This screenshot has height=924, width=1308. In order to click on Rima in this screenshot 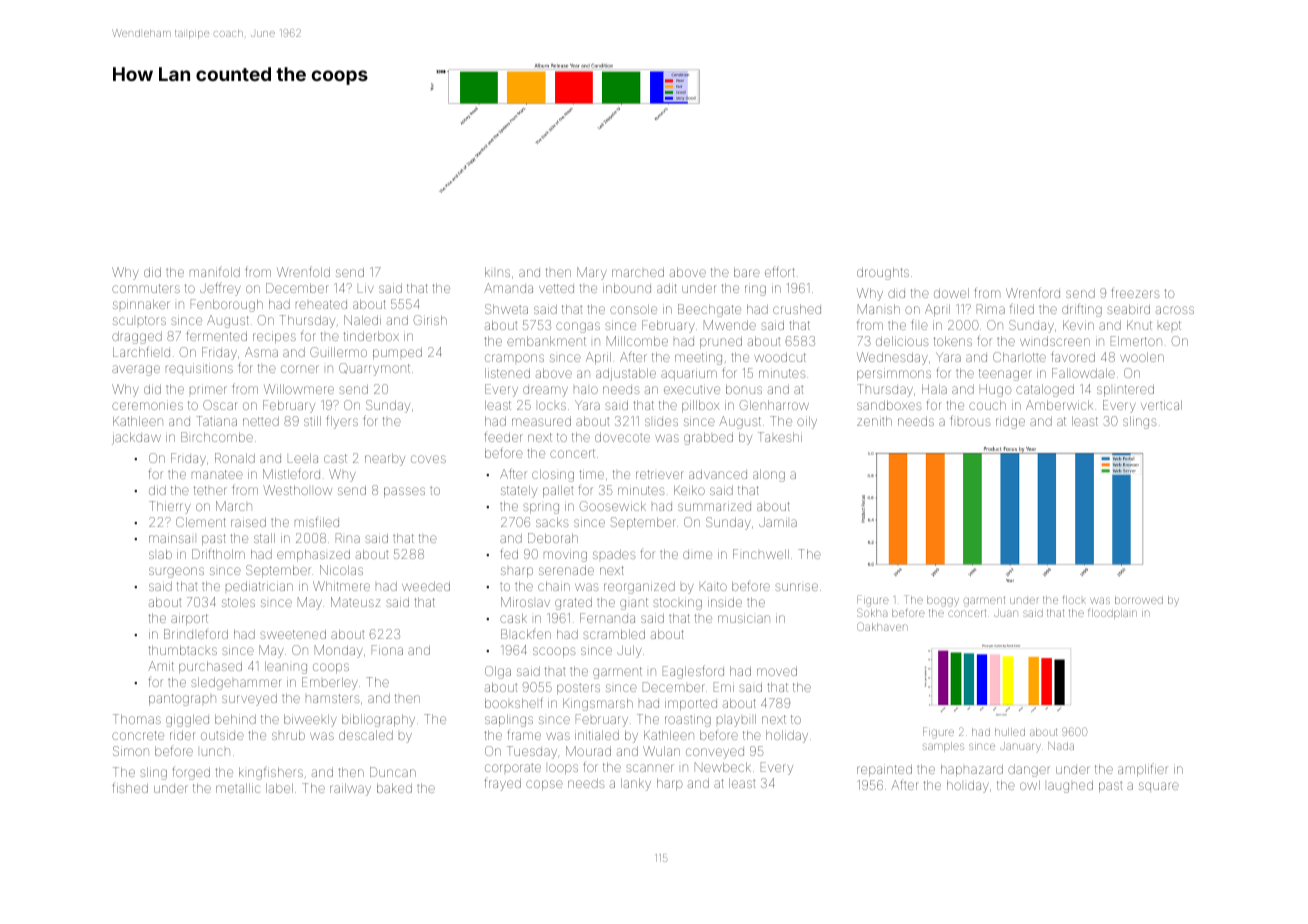, I will do `click(991, 309)`.
